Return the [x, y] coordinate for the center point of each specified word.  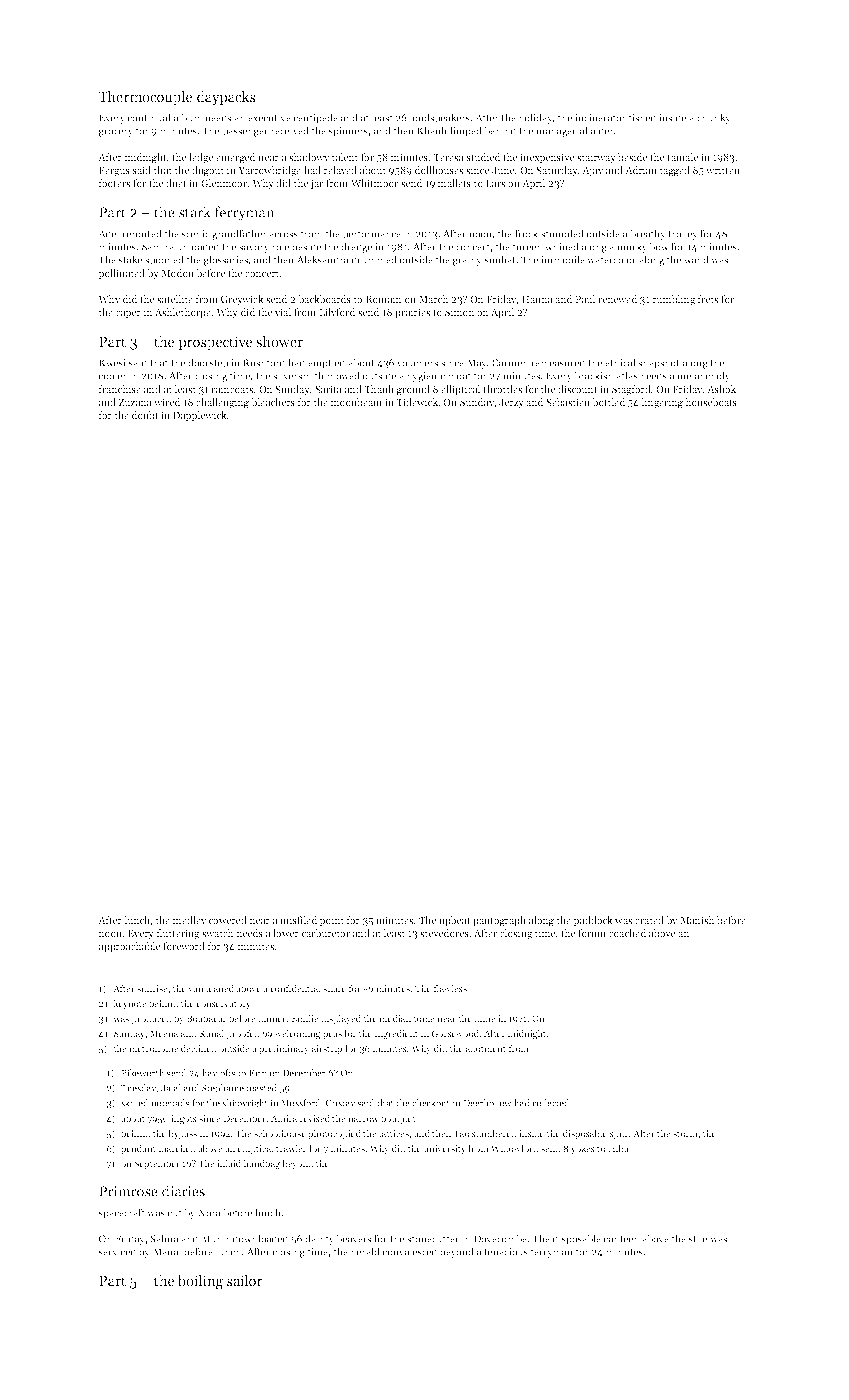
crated [649, 920]
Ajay [593, 171]
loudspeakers [440, 118]
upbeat [455, 921]
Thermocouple [145, 98]
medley [189, 921]
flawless [450, 988]
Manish [697, 920]
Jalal [171, 1088]
